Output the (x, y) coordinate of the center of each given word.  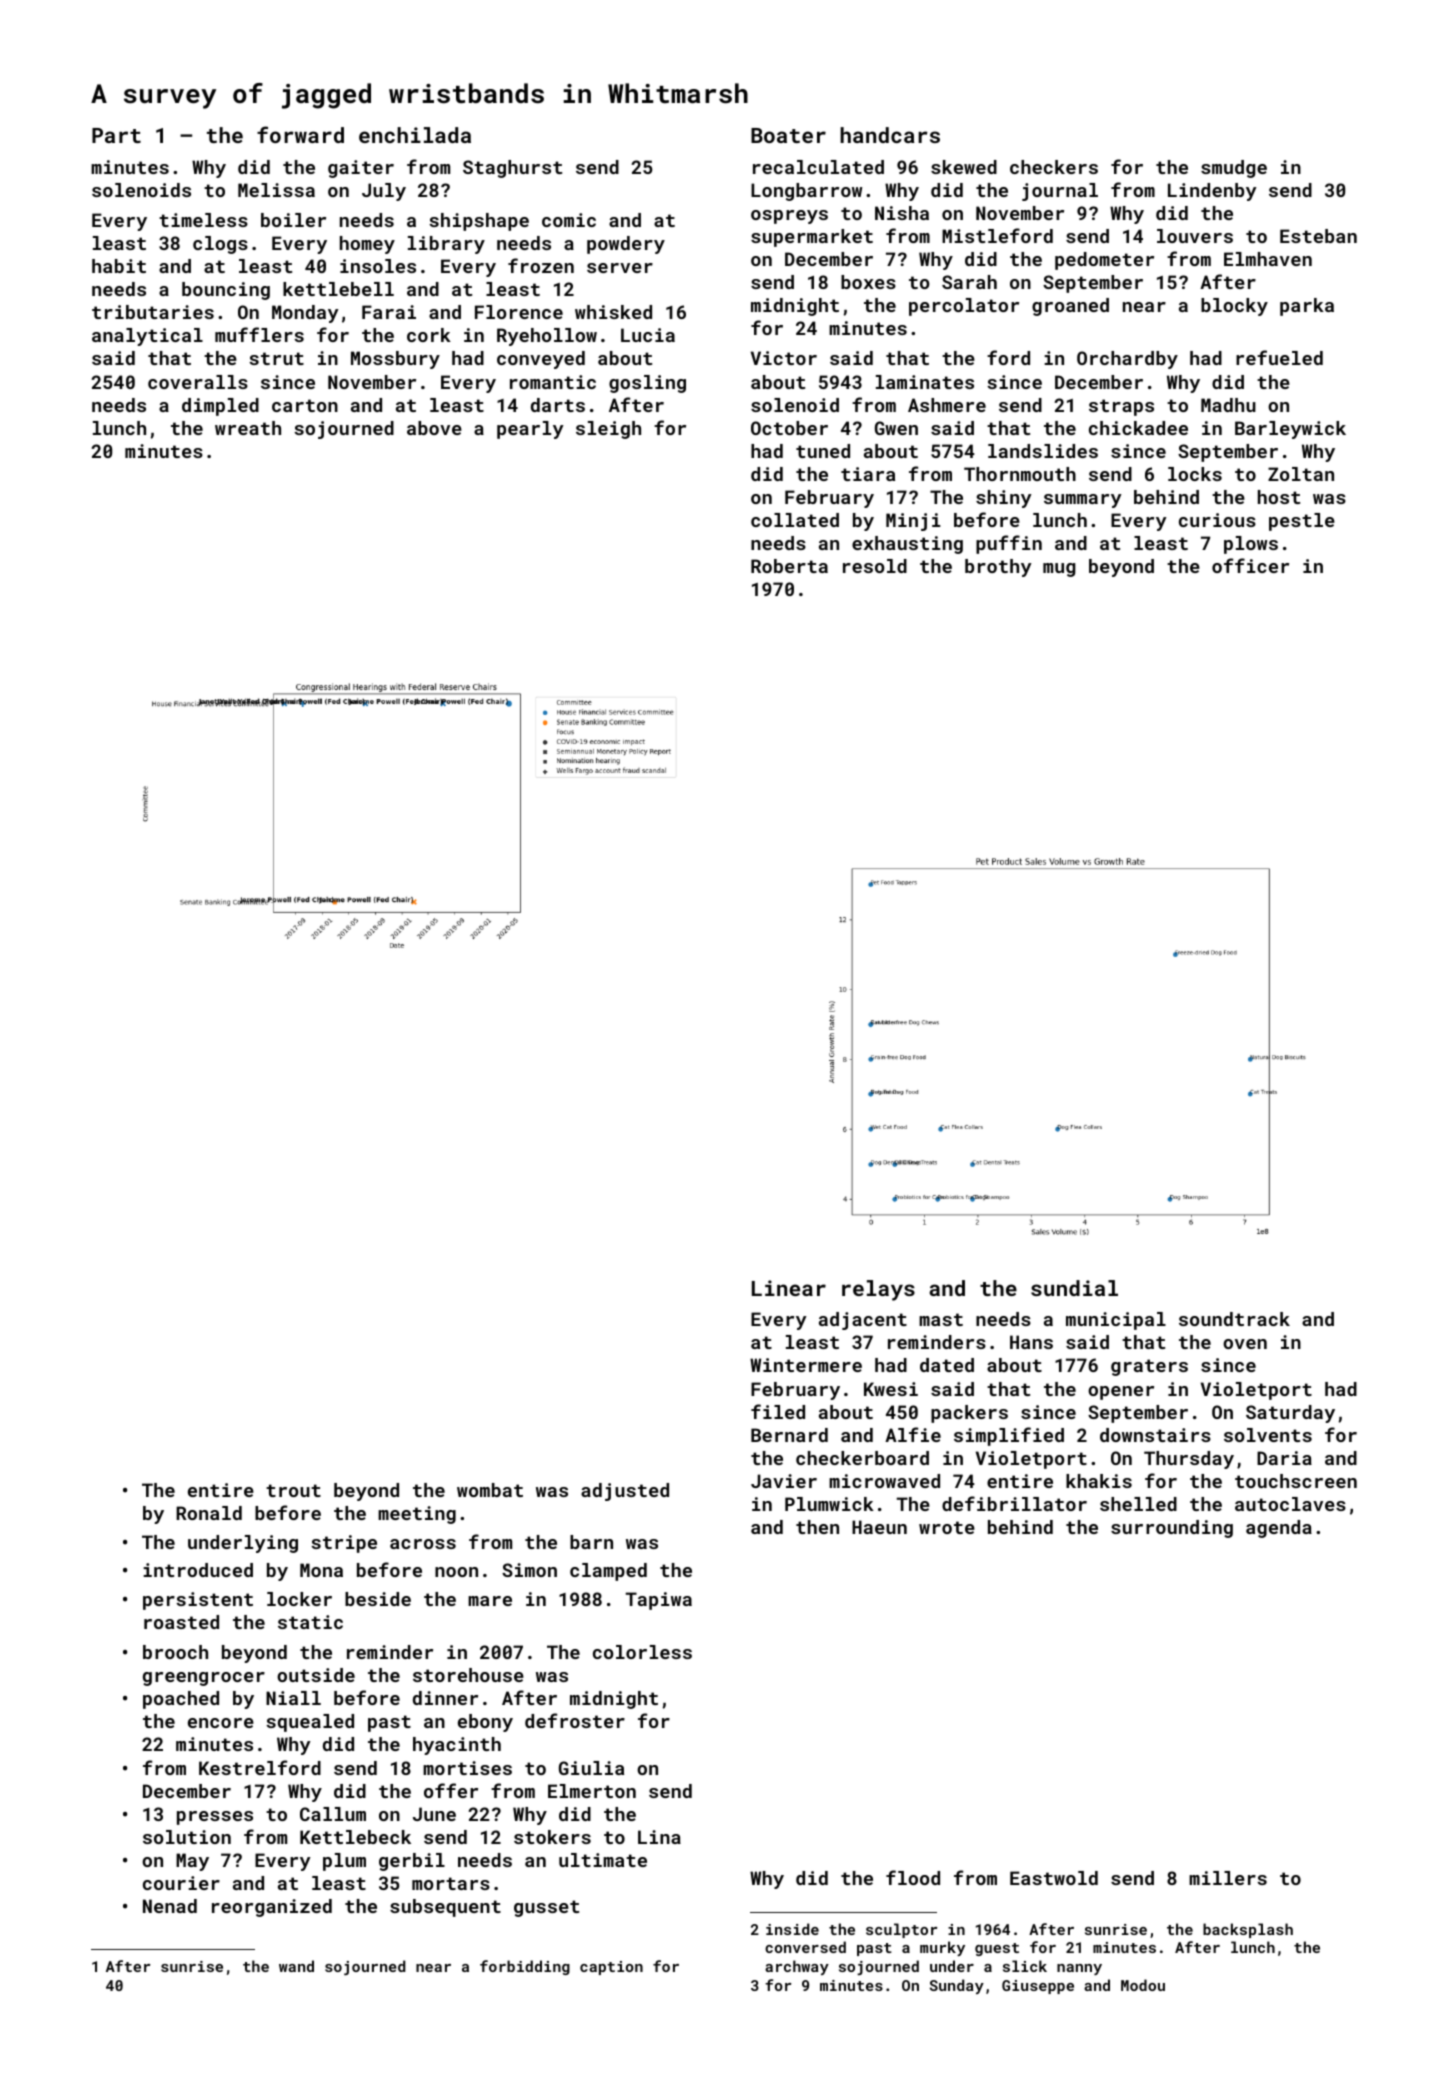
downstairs (1155, 1435)
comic (569, 220)
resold (875, 566)
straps (1121, 407)
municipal (1116, 1321)
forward (300, 134)
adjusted (625, 1492)
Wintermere (806, 1365)
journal (1060, 192)
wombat (490, 1490)
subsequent (445, 1908)
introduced (198, 1570)
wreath (248, 428)
